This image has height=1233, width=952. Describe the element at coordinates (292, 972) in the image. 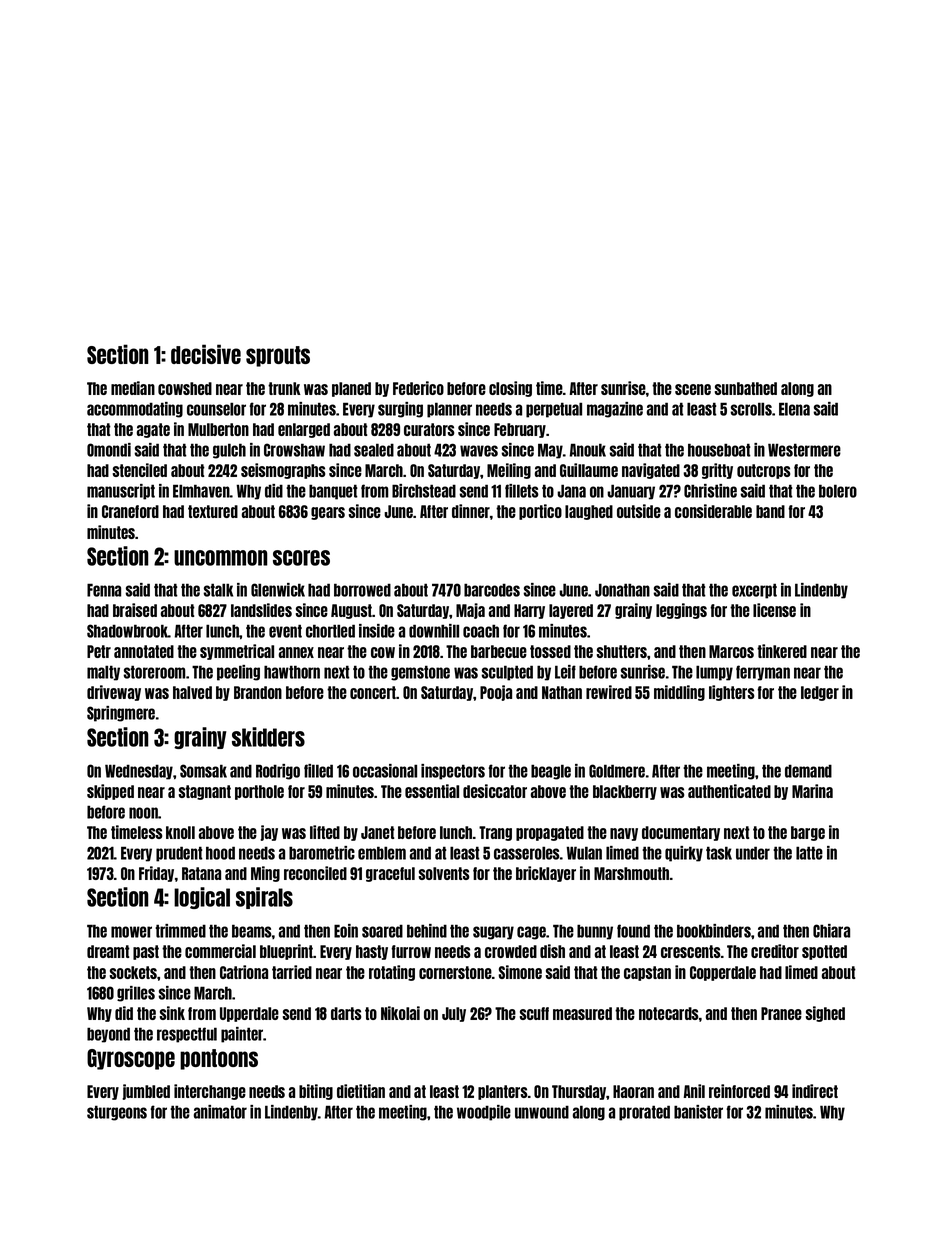

I see `tarried` at that location.
